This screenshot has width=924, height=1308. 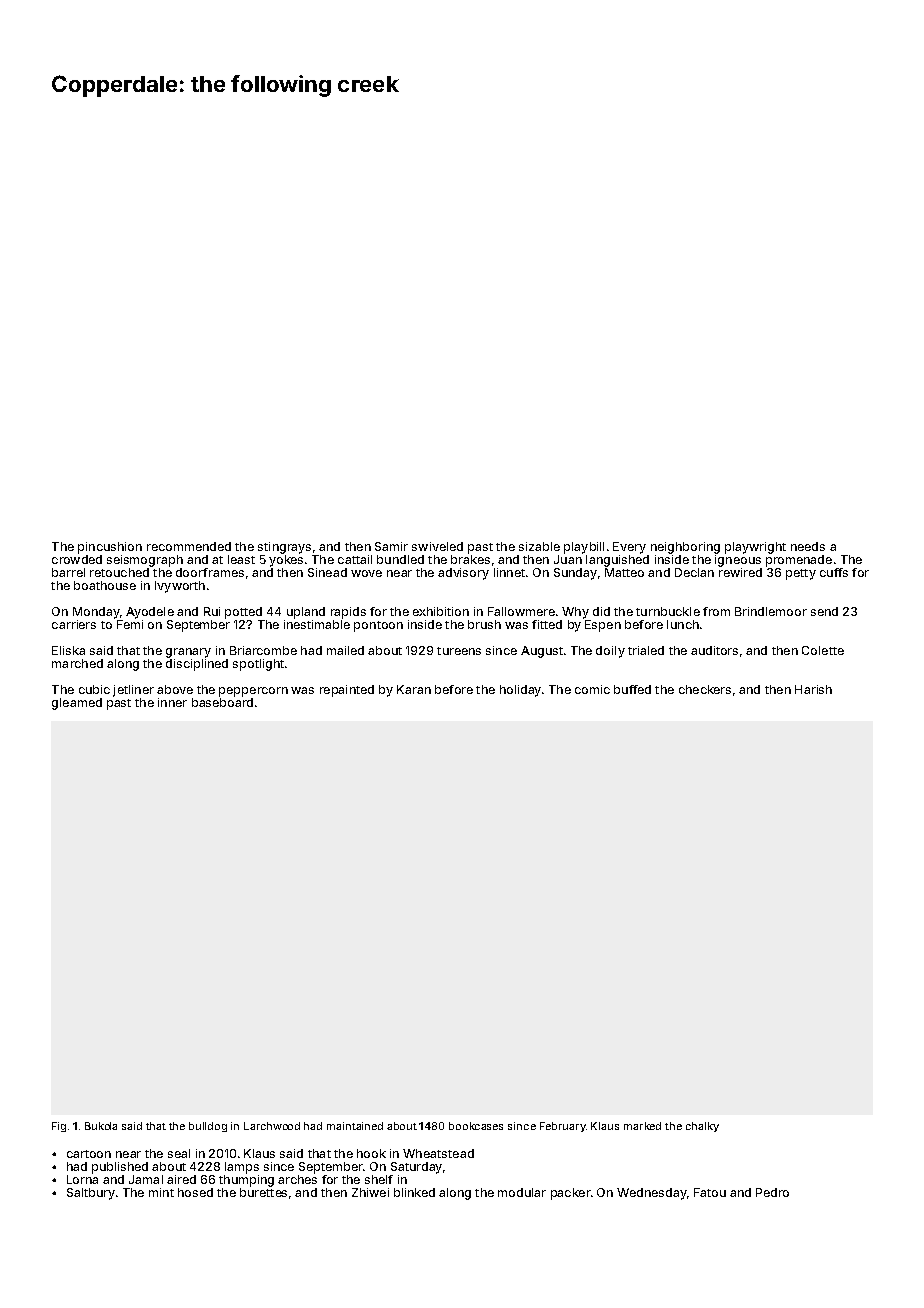 What do you see at coordinates (705, 689) in the screenshot?
I see `checkers` at bounding box center [705, 689].
